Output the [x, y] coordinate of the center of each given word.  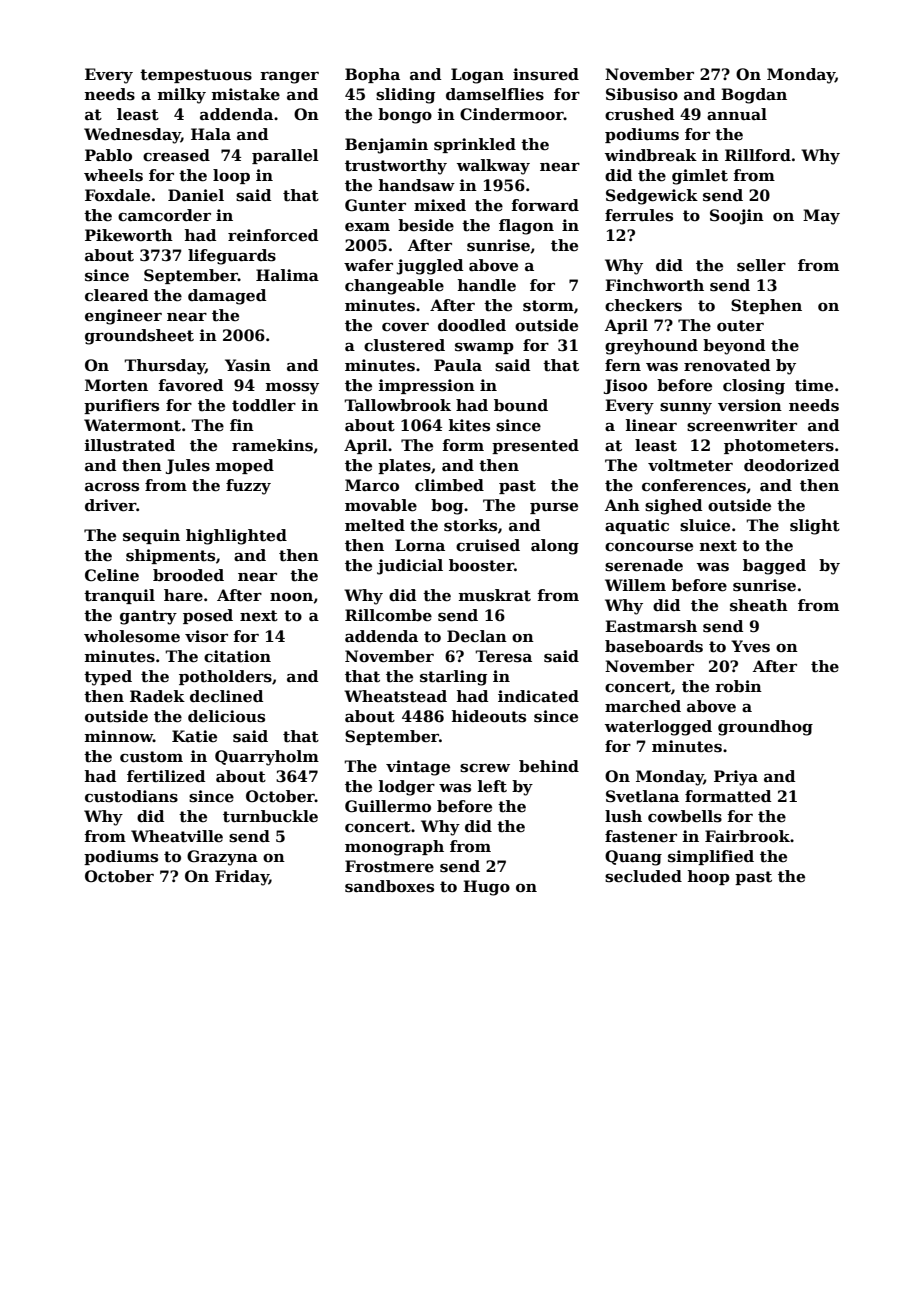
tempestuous [196, 76]
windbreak [651, 155]
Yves [750, 646]
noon [291, 597]
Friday [242, 878]
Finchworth [654, 285]
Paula [458, 365]
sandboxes [389, 886]
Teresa [503, 656]
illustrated [130, 445]
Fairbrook [747, 836]
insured [546, 74]
